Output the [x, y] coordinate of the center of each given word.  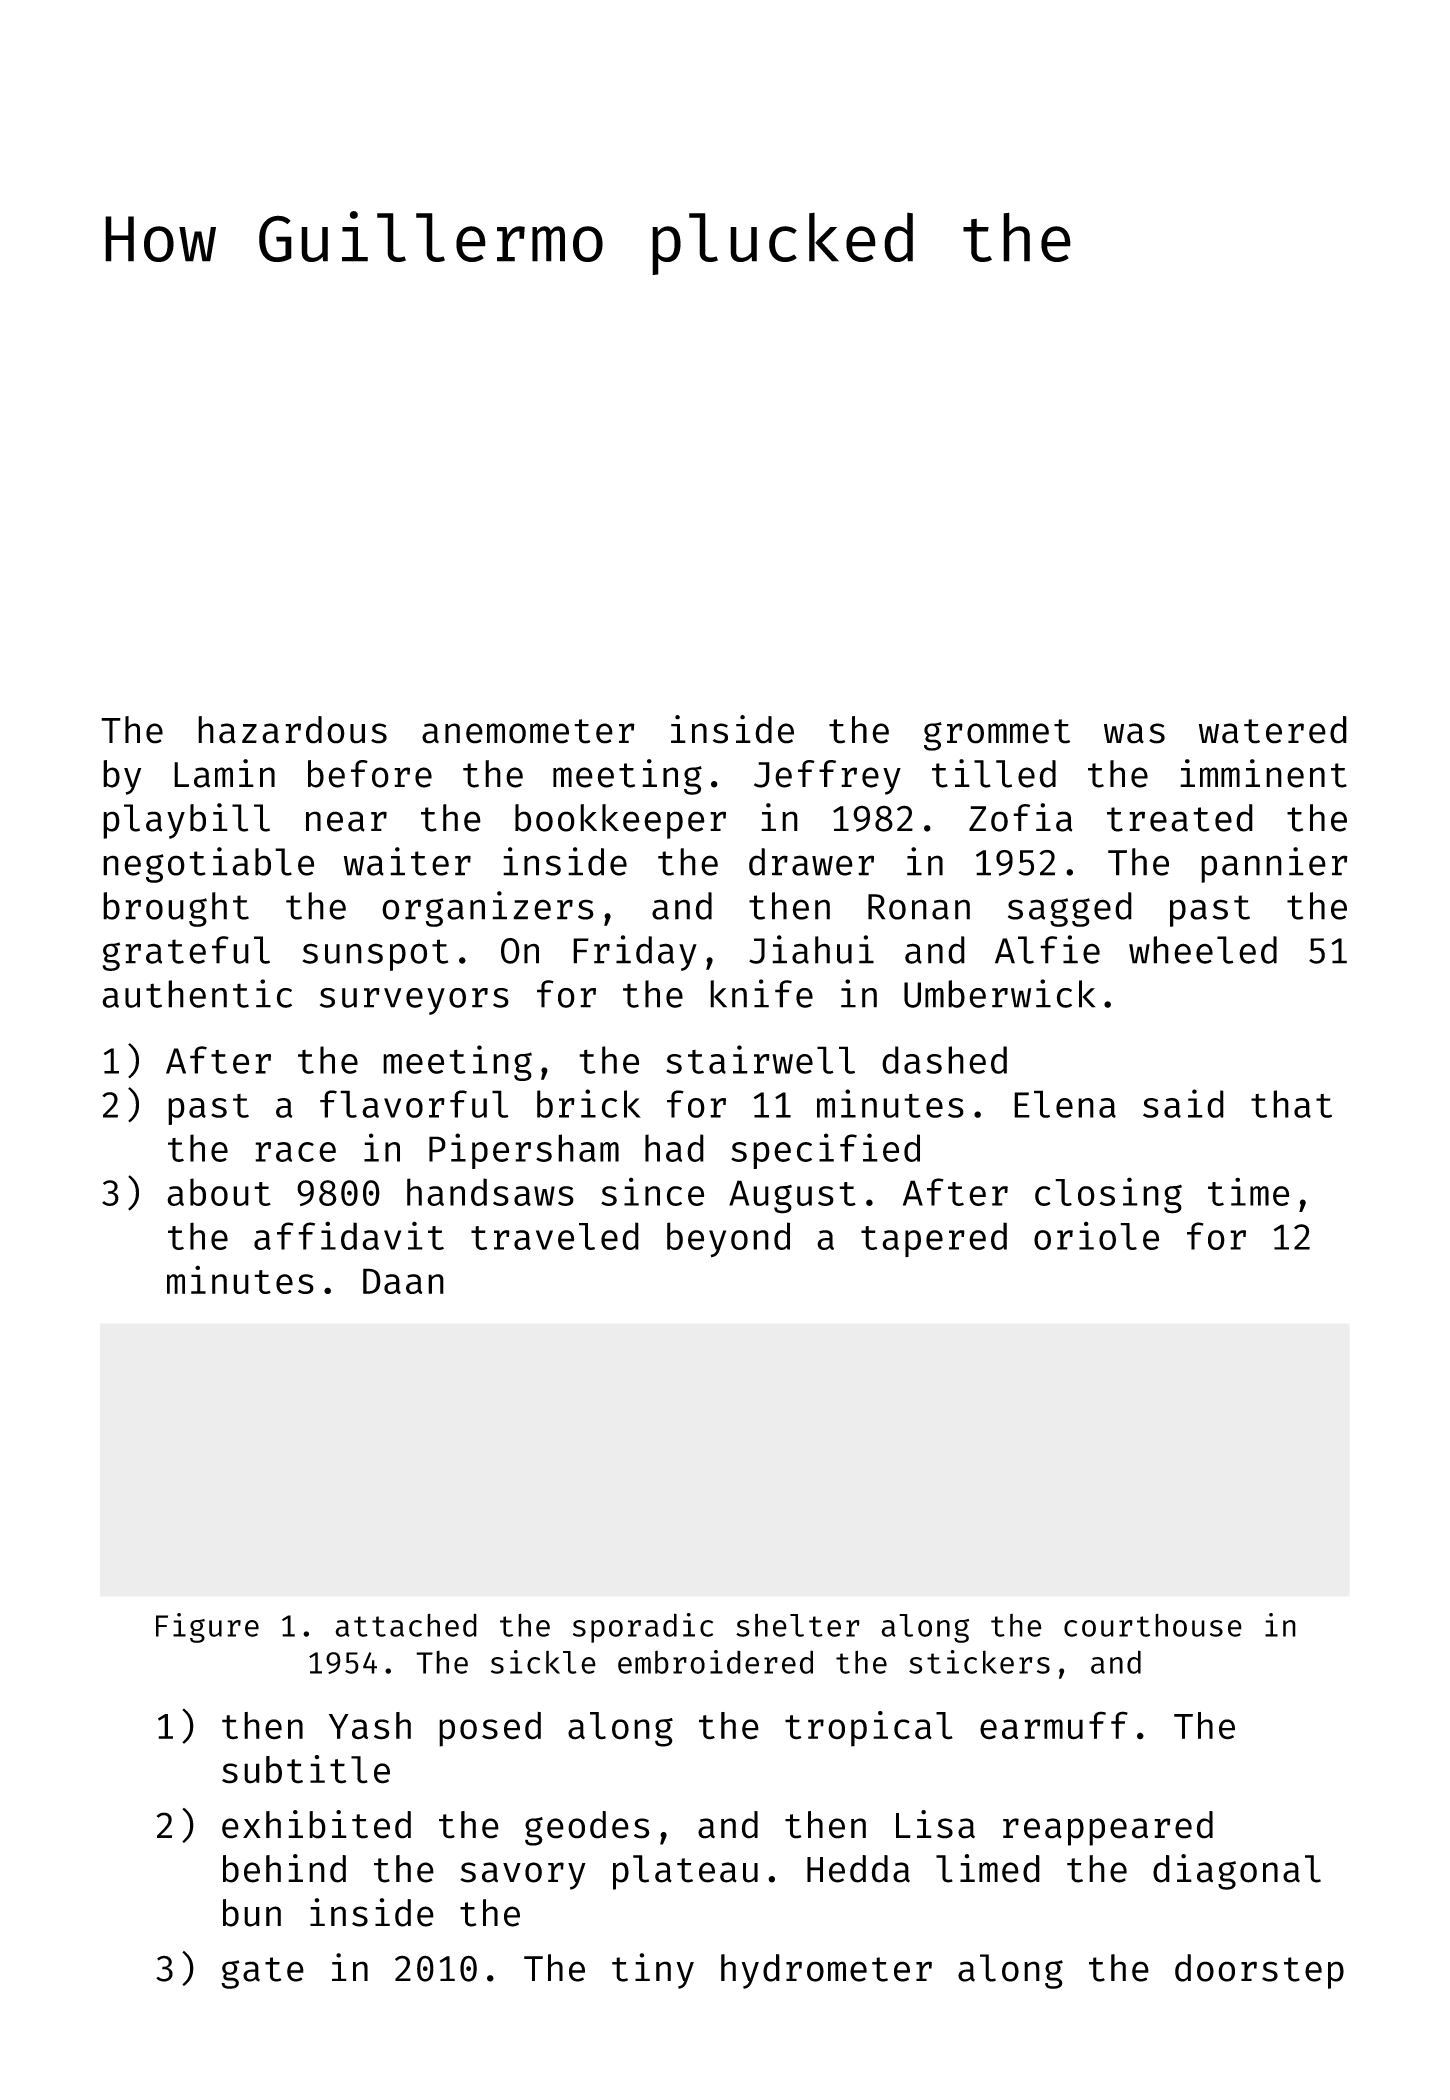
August [792, 1197]
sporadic [643, 1628]
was [1134, 733]
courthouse [1153, 1625]
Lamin [224, 773]
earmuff [1054, 1725]
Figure [207, 1628]
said [1183, 1103]
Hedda [858, 1869]
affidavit [349, 1235]
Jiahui [811, 949]
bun [252, 1913]
